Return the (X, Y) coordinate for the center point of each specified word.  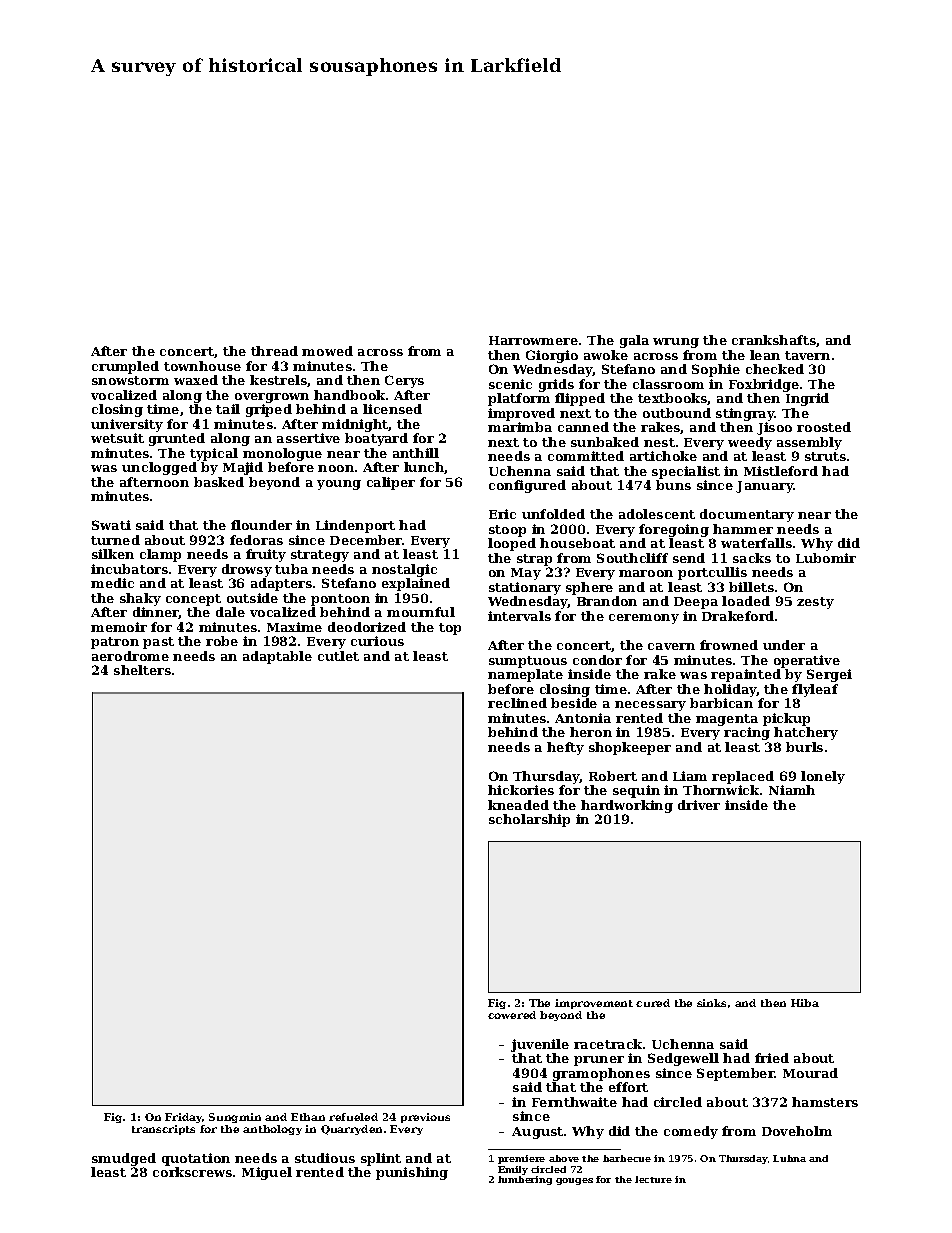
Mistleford (781, 471)
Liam (690, 776)
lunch (424, 468)
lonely (823, 777)
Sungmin (235, 1118)
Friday (183, 1118)
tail (228, 409)
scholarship (529, 820)
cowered (512, 1015)
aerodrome (130, 656)
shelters (142, 670)
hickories (521, 790)
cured (653, 1003)
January (764, 487)
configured (527, 486)
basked (219, 482)
